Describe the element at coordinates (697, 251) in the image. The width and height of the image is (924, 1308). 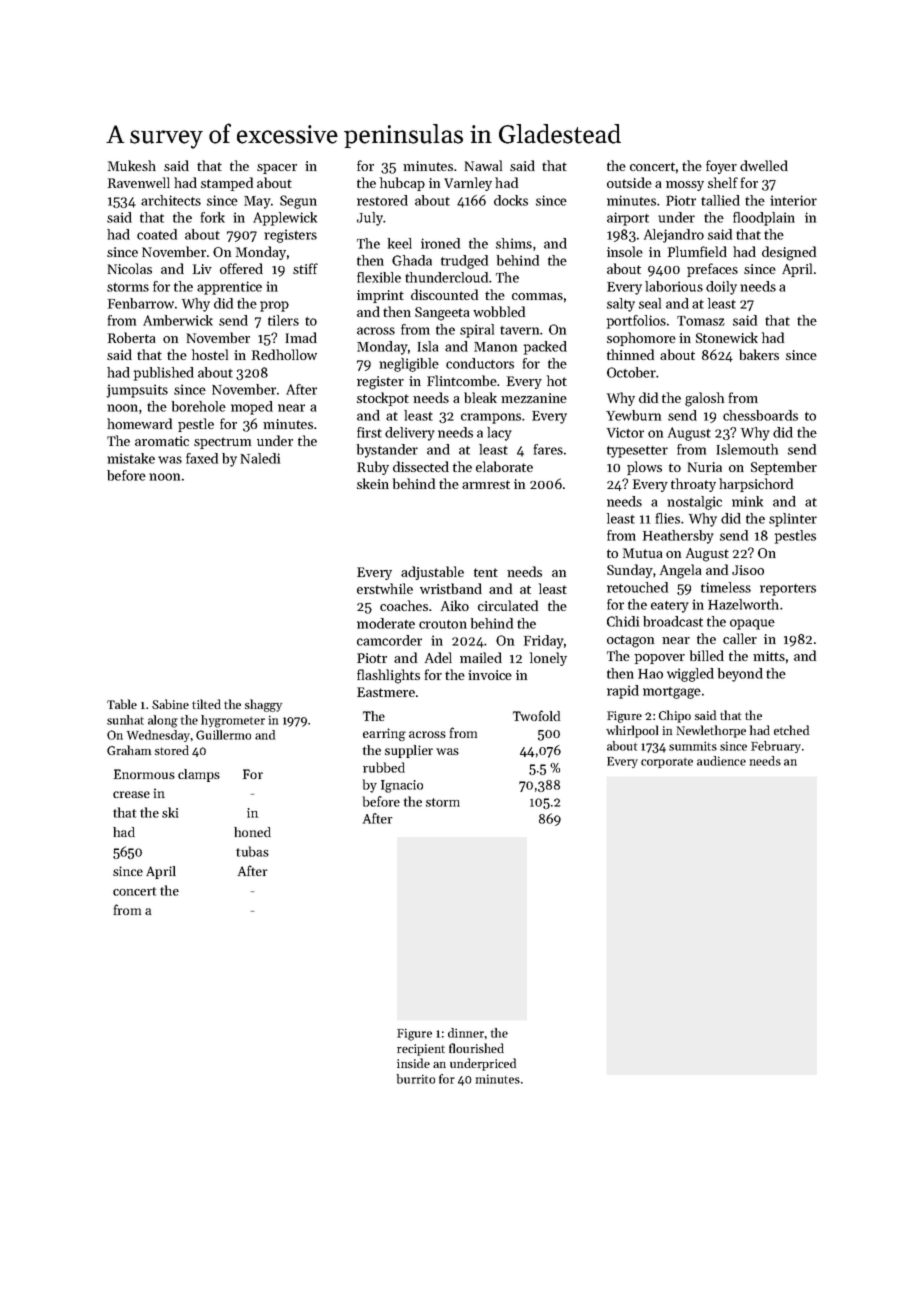
I see `Plumfield` at that location.
